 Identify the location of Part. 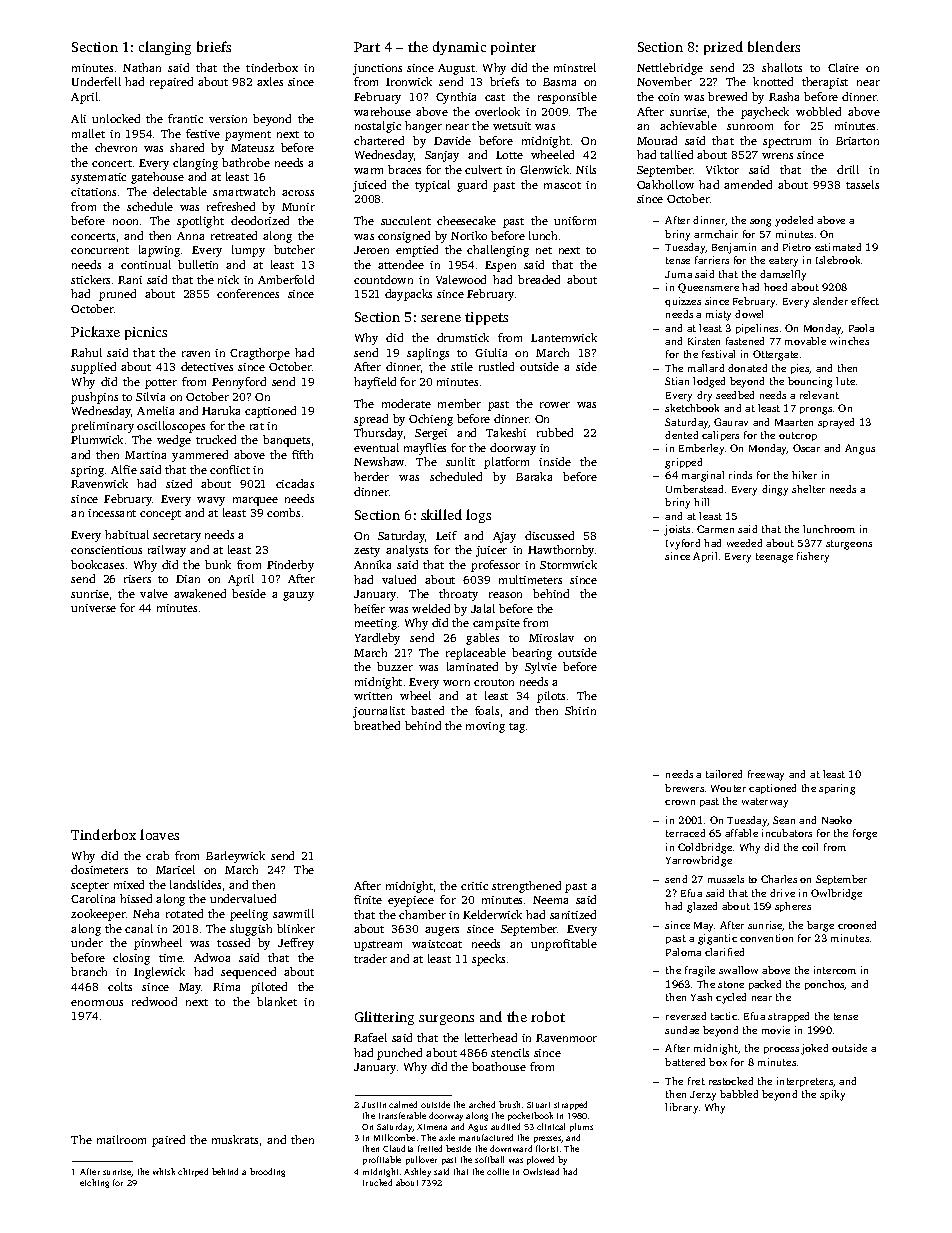
(367, 47).
